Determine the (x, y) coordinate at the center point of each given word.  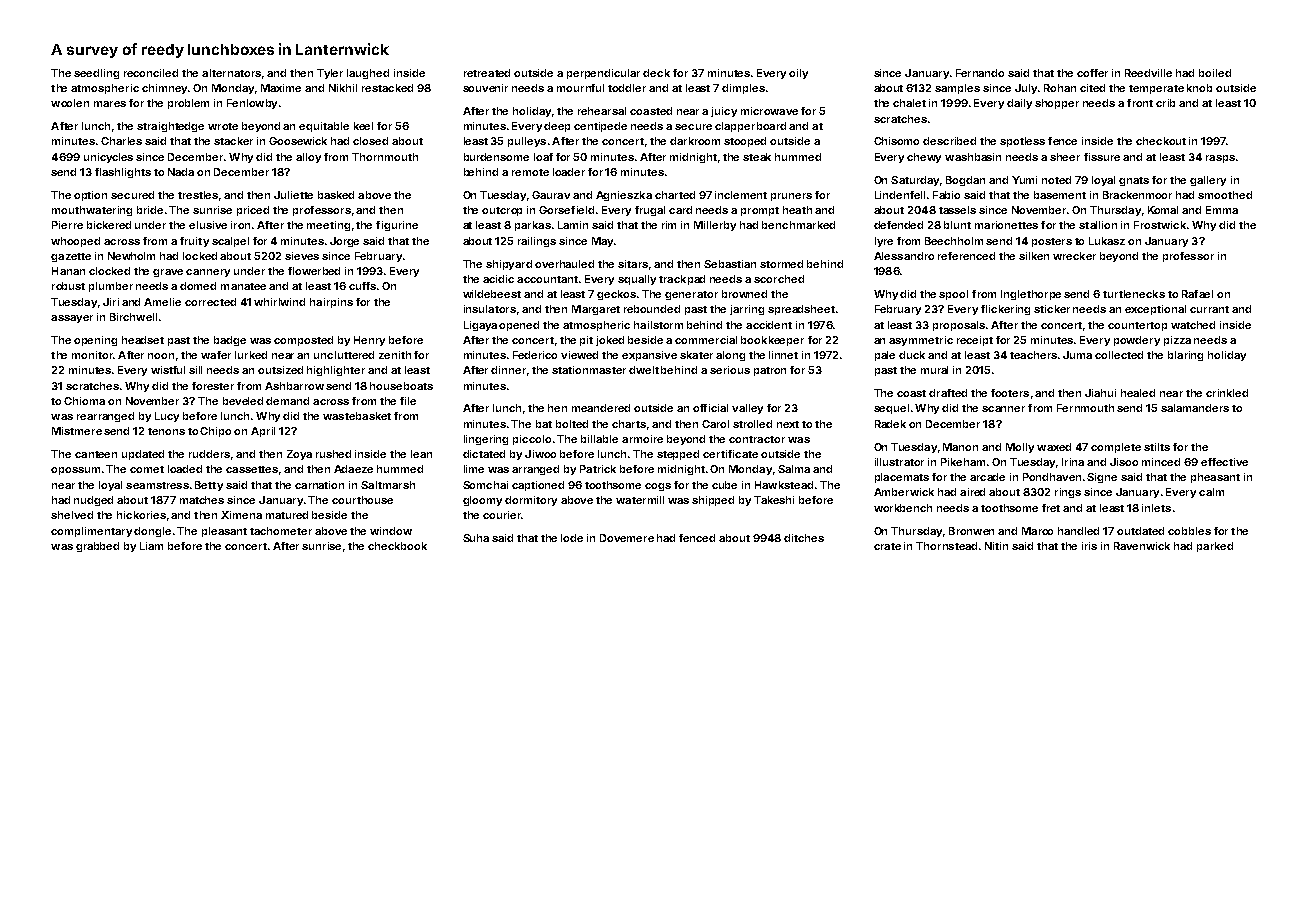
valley (747, 409)
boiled (1215, 73)
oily (798, 74)
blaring (1185, 356)
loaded (185, 469)
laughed (368, 74)
